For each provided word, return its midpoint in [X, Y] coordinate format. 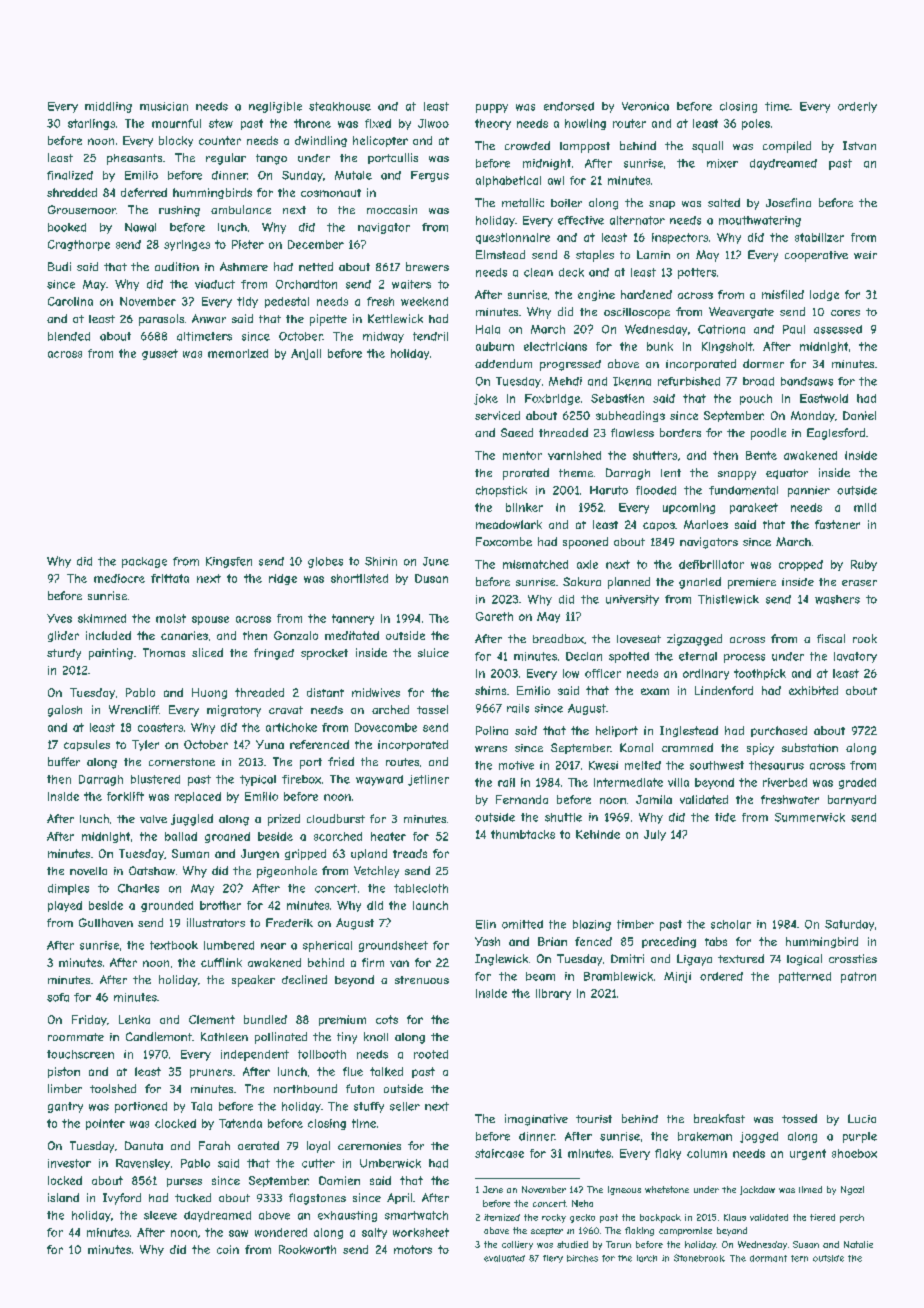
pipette [328, 320]
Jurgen [260, 854]
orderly [857, 107]
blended [69, 336]
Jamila [654, 799]
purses [184, 1182]
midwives [376, 692]
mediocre [119, 578]
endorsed [569, 106]
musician [164, 106]
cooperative [816, 256]
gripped [305, 854]
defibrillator [711, 564]
